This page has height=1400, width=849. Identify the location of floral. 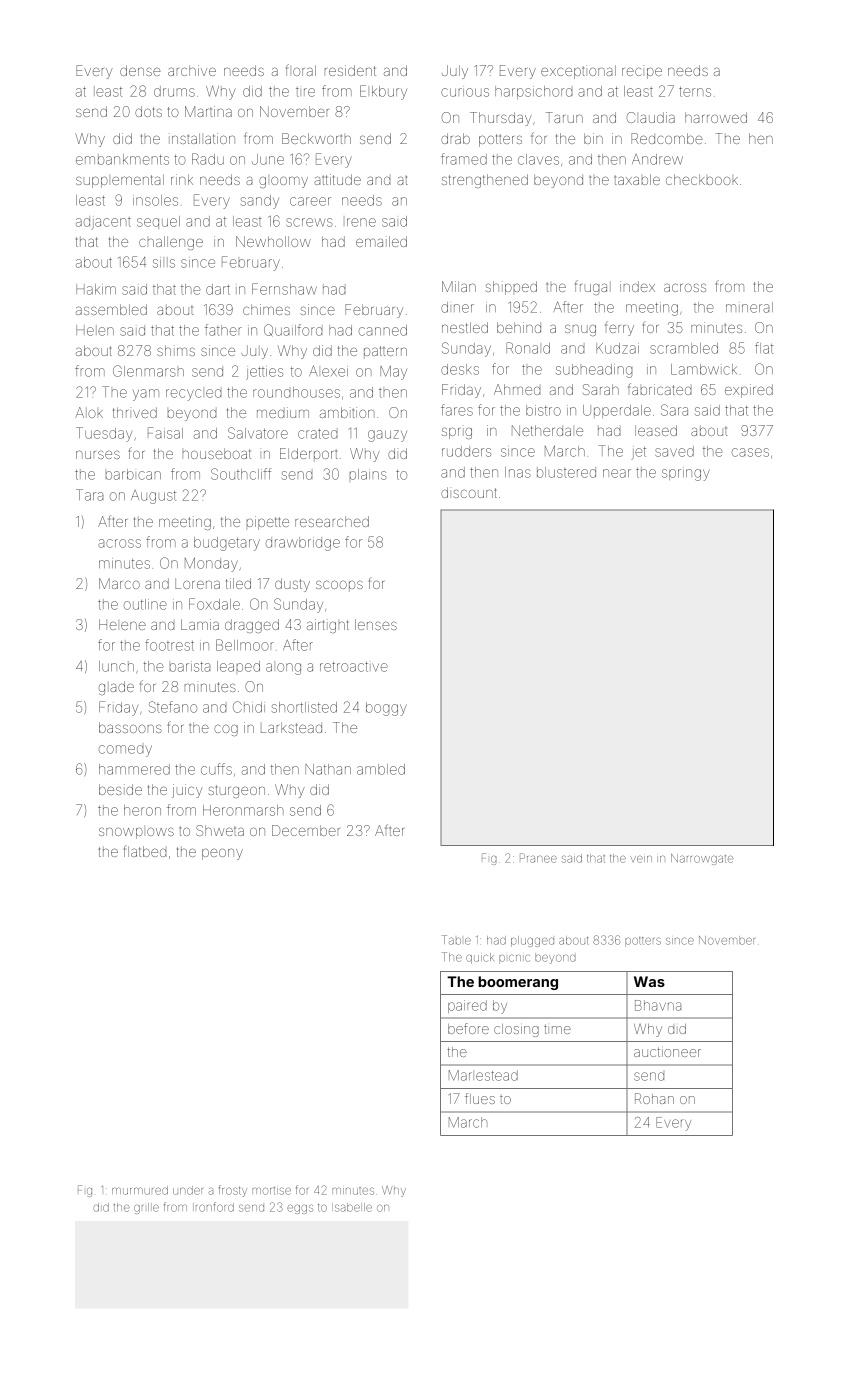
(301, 70).
